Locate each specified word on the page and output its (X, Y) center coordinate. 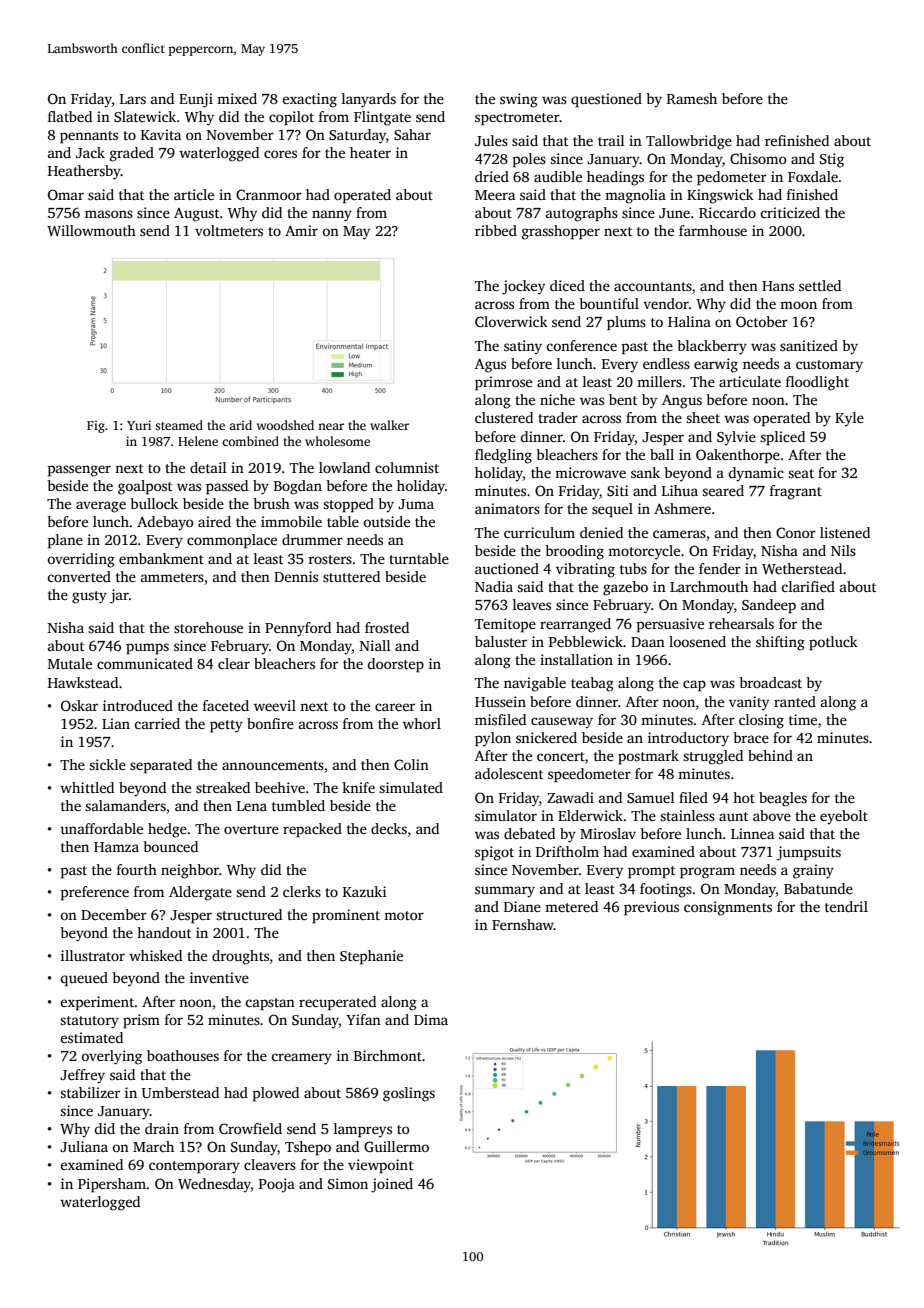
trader (558, 417)
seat (801, 473)
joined (392, 1185)
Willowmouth (91, 230)
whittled (87, 787)
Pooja (277, 1185)
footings (666, 890)
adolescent (509, 773)
